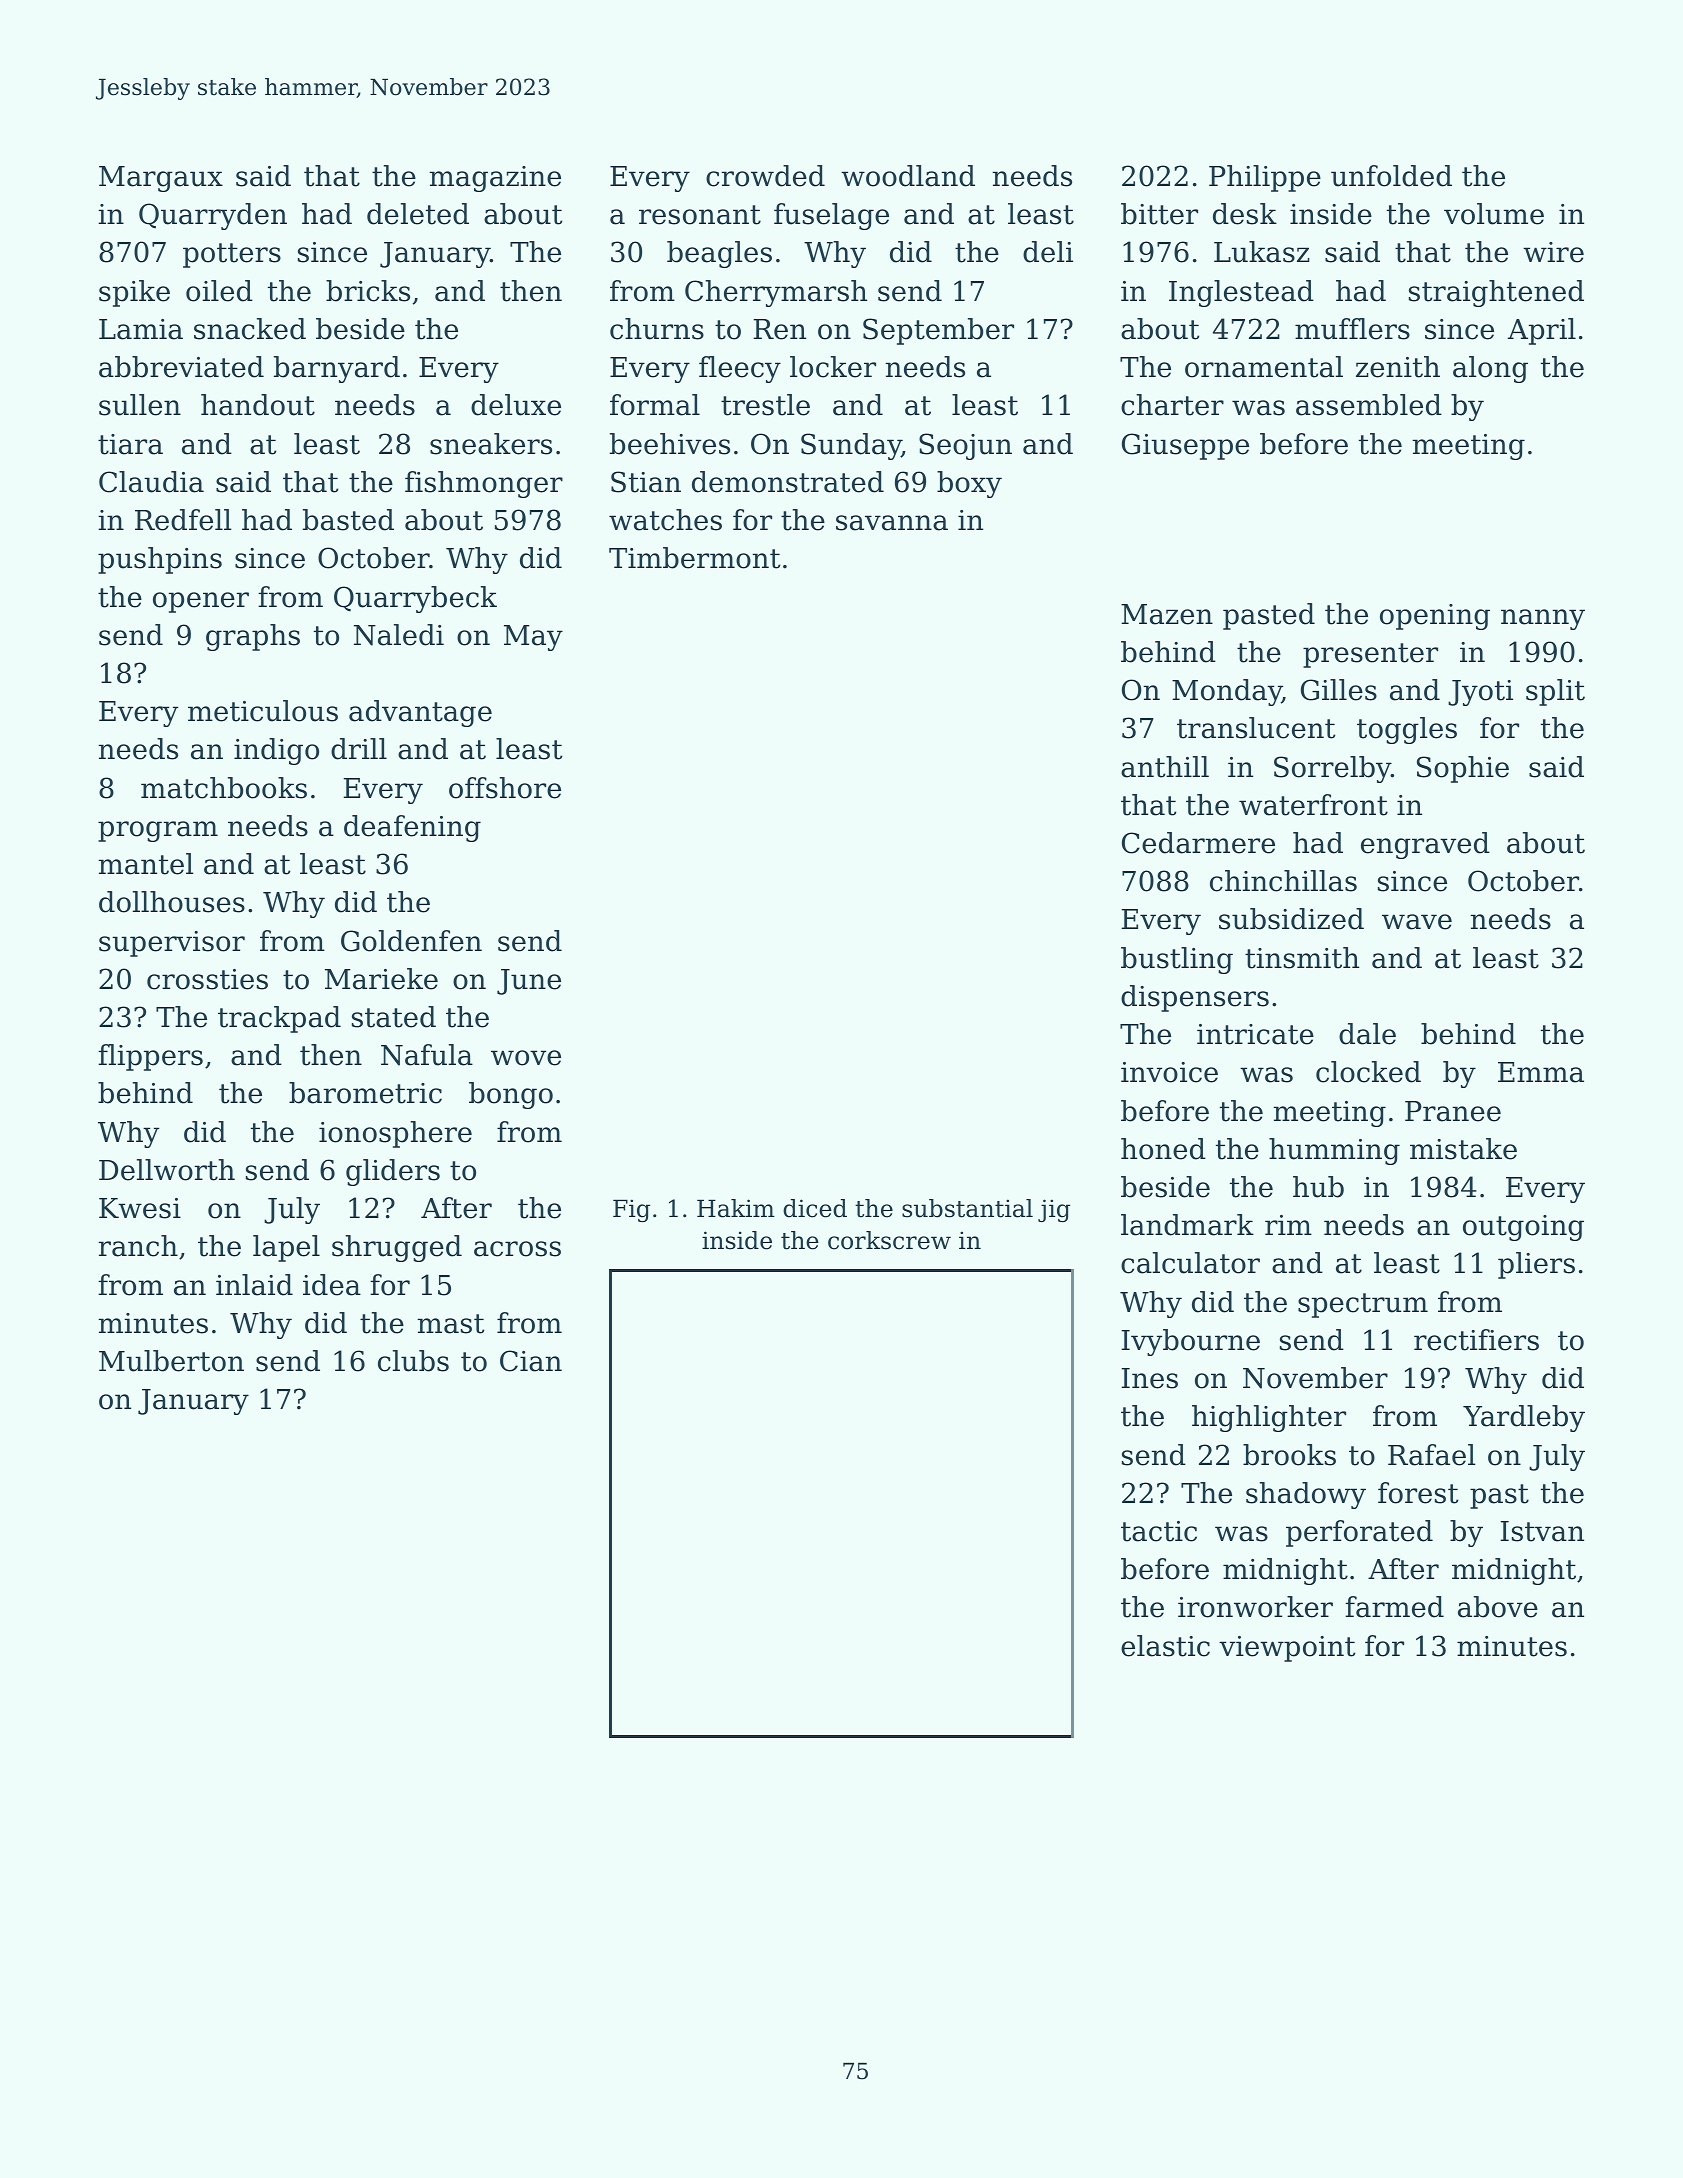 This page has width=1683, height=2178. Describe the element at coordinates (1172, 405) in the page. I see `charter` at that location.
